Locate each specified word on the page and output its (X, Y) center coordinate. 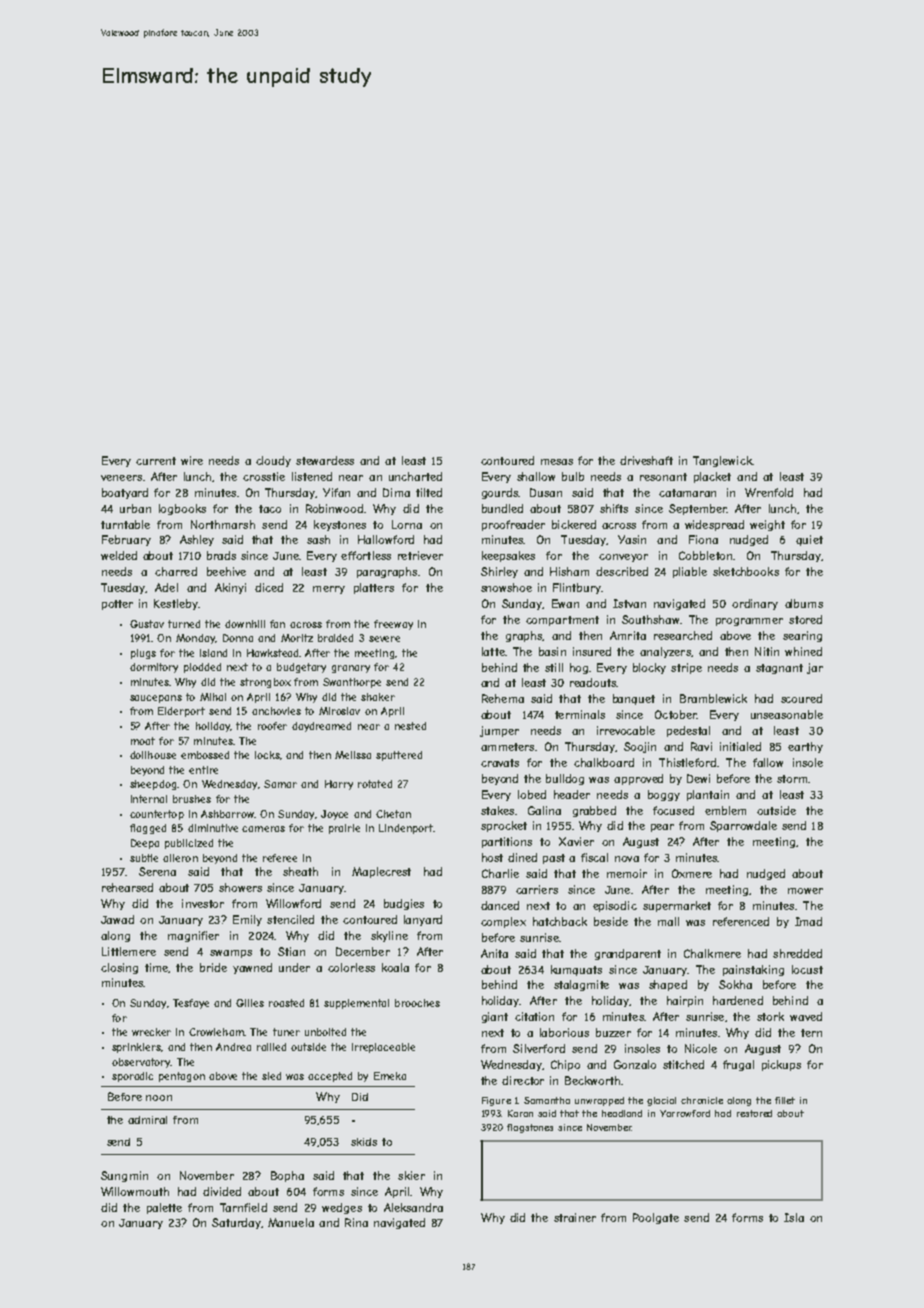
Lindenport (406, 829)
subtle (144, 858)
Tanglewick (722, 461)
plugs (143, 654)
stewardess (325, 460)
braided (335, 638)
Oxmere (692, 873)
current (156, 461)
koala (395, 967)
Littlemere (129, 951)
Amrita (628, 635)
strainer (575, 1217)
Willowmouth (135, 1191)
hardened (738, 1000)
